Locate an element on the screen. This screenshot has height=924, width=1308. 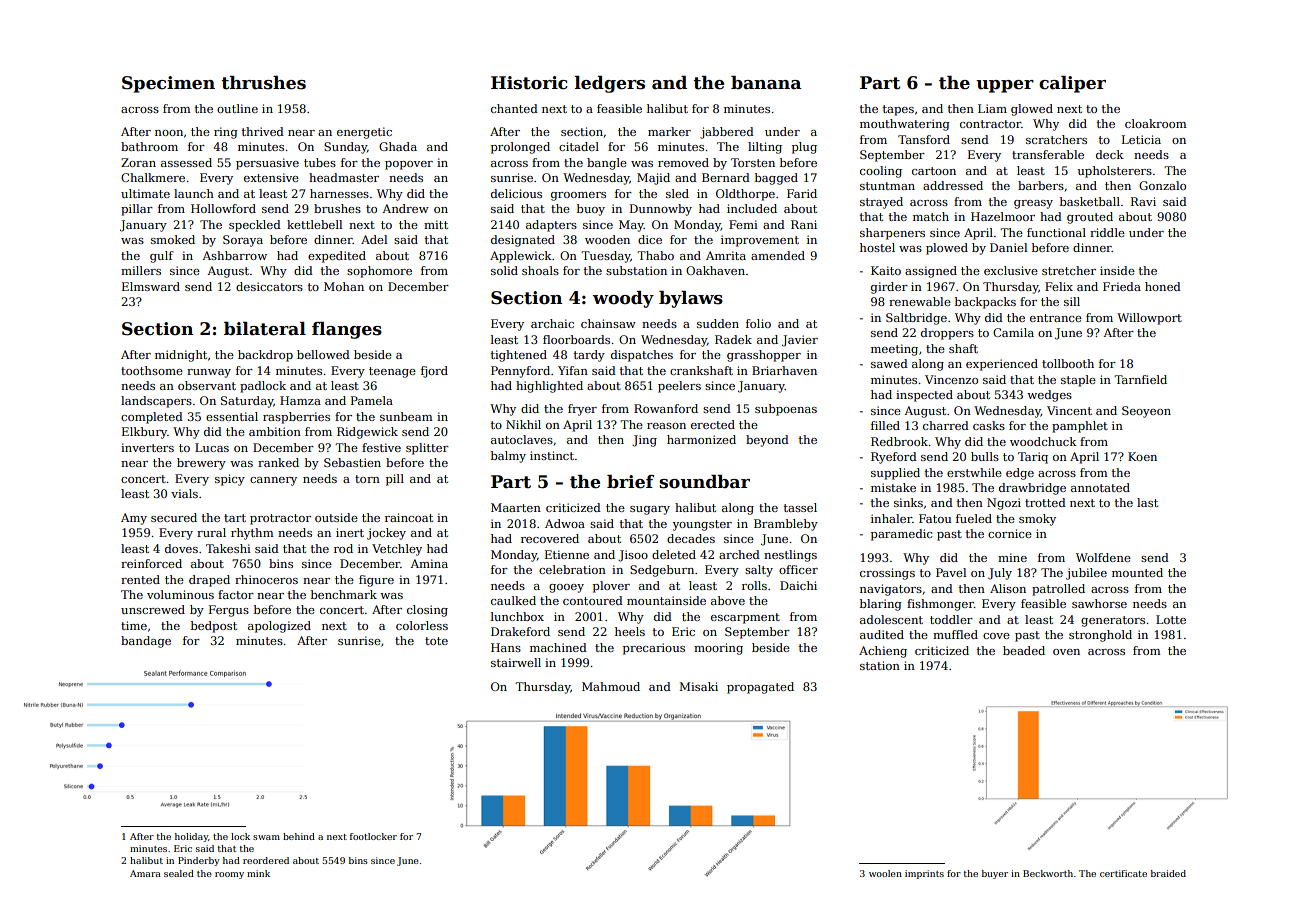
tollbooth is located at coordinates (1068, 363).
